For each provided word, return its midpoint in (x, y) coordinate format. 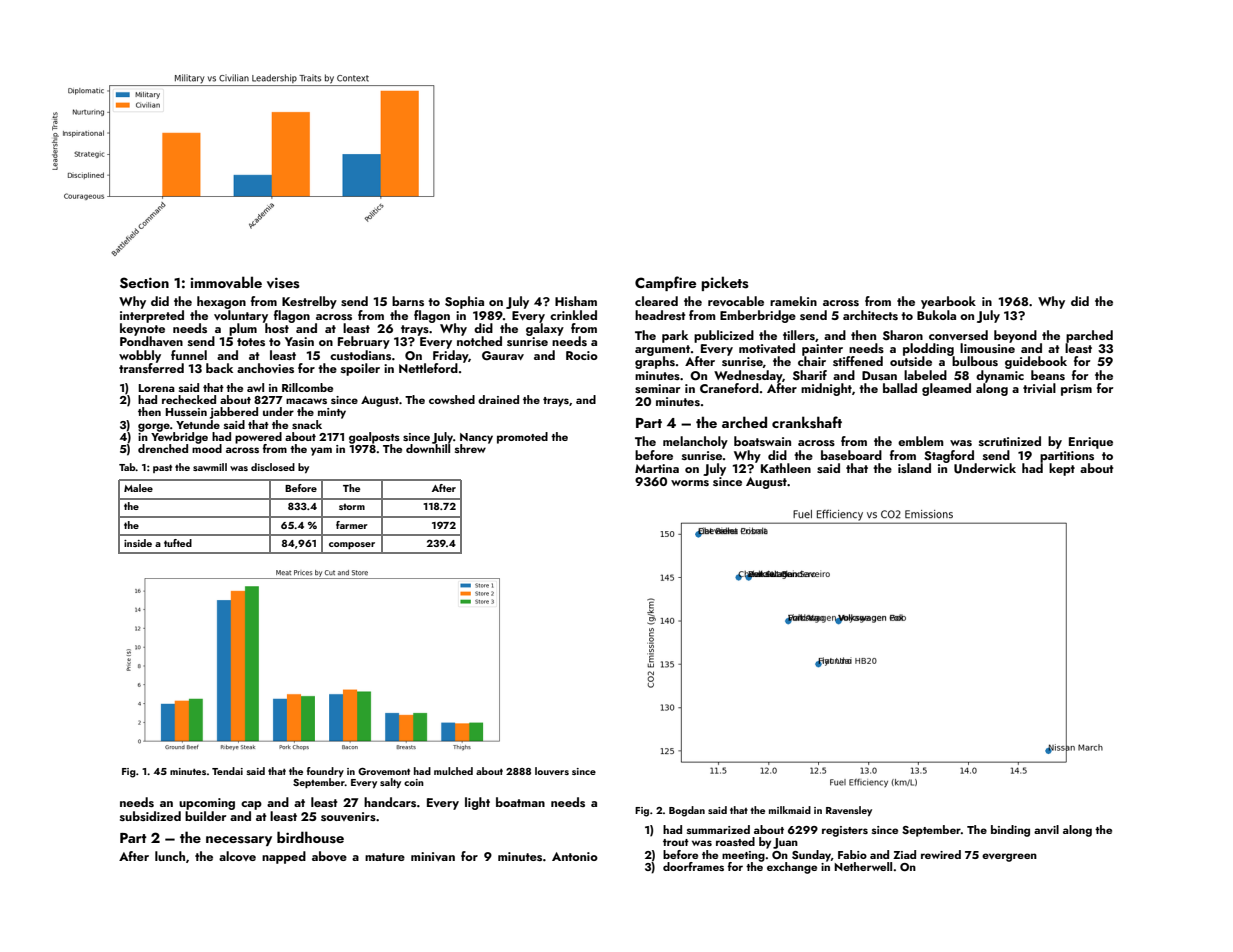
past (162, 468)
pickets (725, 283)
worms (690, 483)
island (914, 468)
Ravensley (849, 811)
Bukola (936, 315)
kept (1062, 469)
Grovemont (384, 771)
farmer (352, 525)
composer (352, 546)
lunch (170, 856)
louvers (552, 771)
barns (408, 301)
